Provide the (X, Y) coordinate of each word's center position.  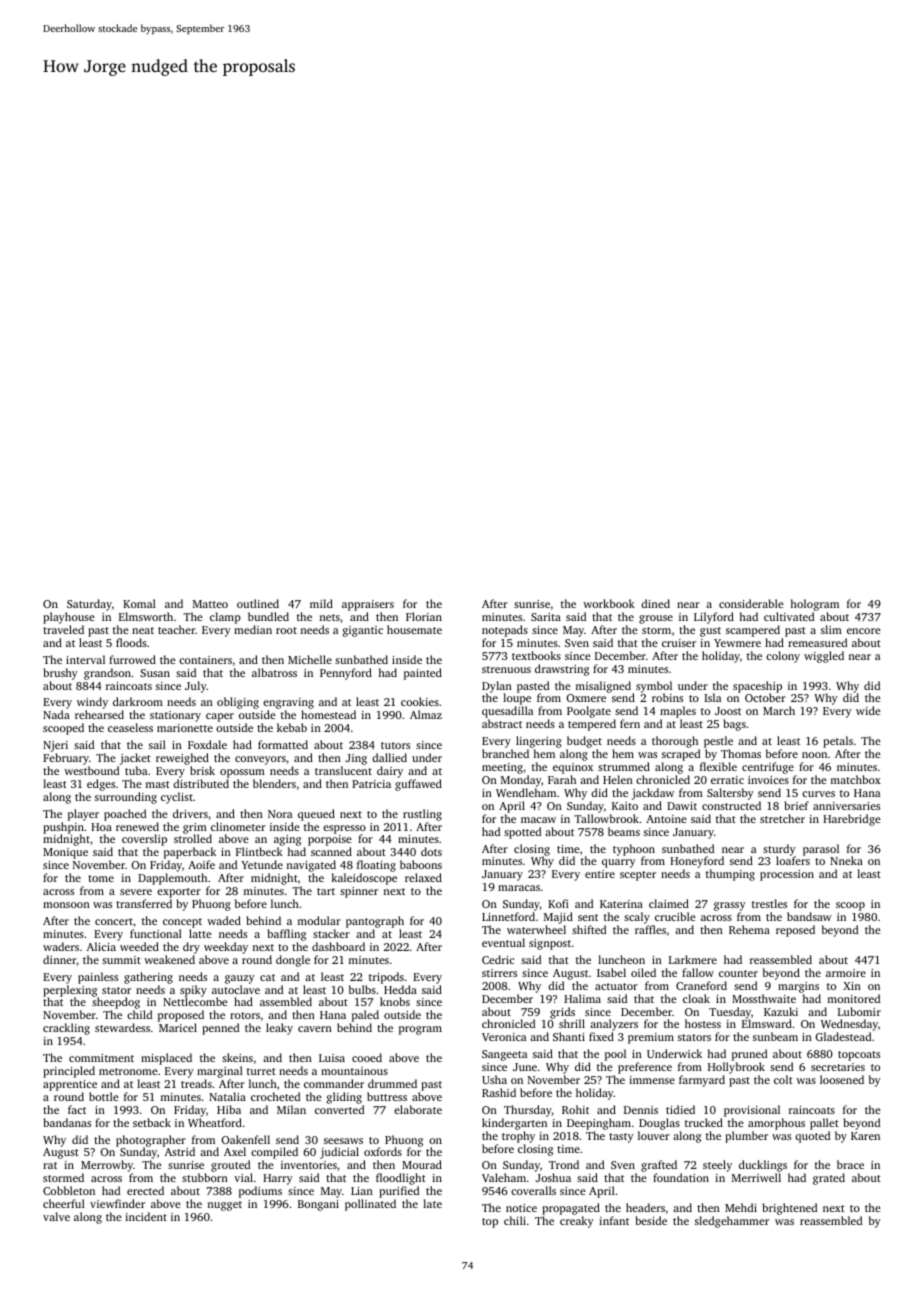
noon (814, 755)
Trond (564, 1164)
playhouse (69, 618)
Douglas (659, 1124)
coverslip (144, 840)
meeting (502, 768)
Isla (712, 697)
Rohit (575, 1109)
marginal (220, 1072)
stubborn (205, 1177)
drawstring (562, 670)
